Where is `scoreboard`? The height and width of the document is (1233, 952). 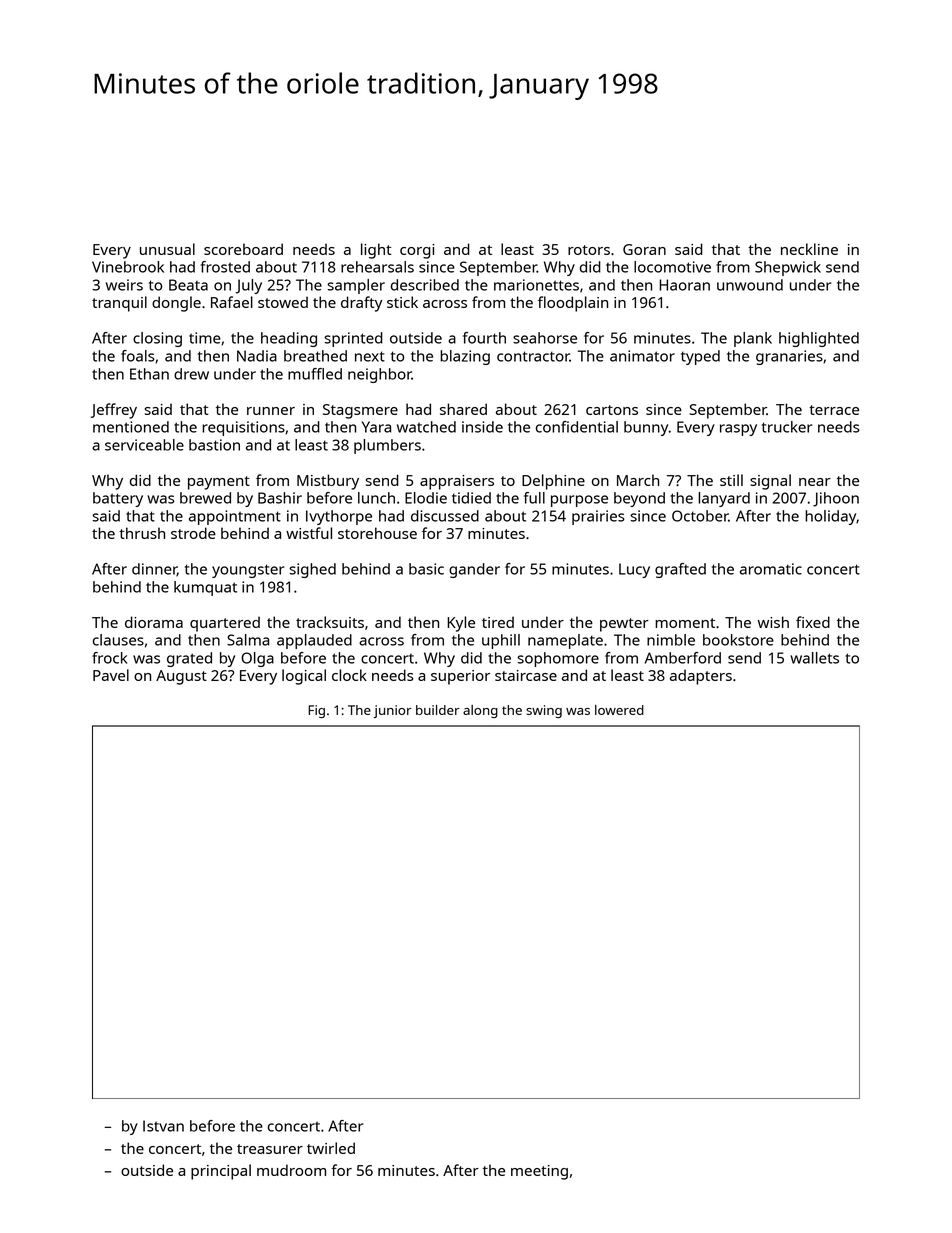 scoreboard is located at coordinates (243, 249).
